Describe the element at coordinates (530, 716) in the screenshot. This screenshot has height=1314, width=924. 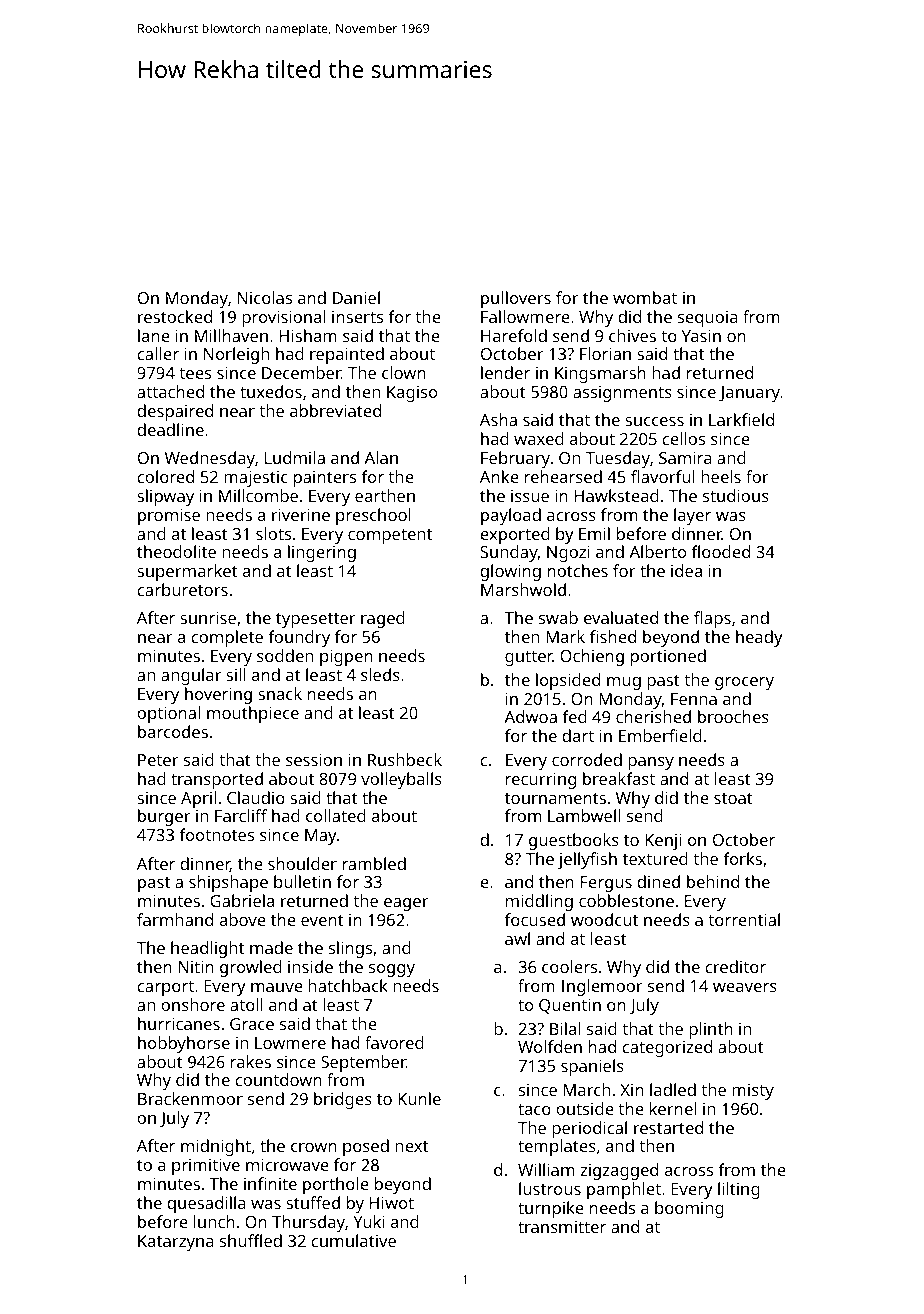
I see `Adwoa` at that location.
